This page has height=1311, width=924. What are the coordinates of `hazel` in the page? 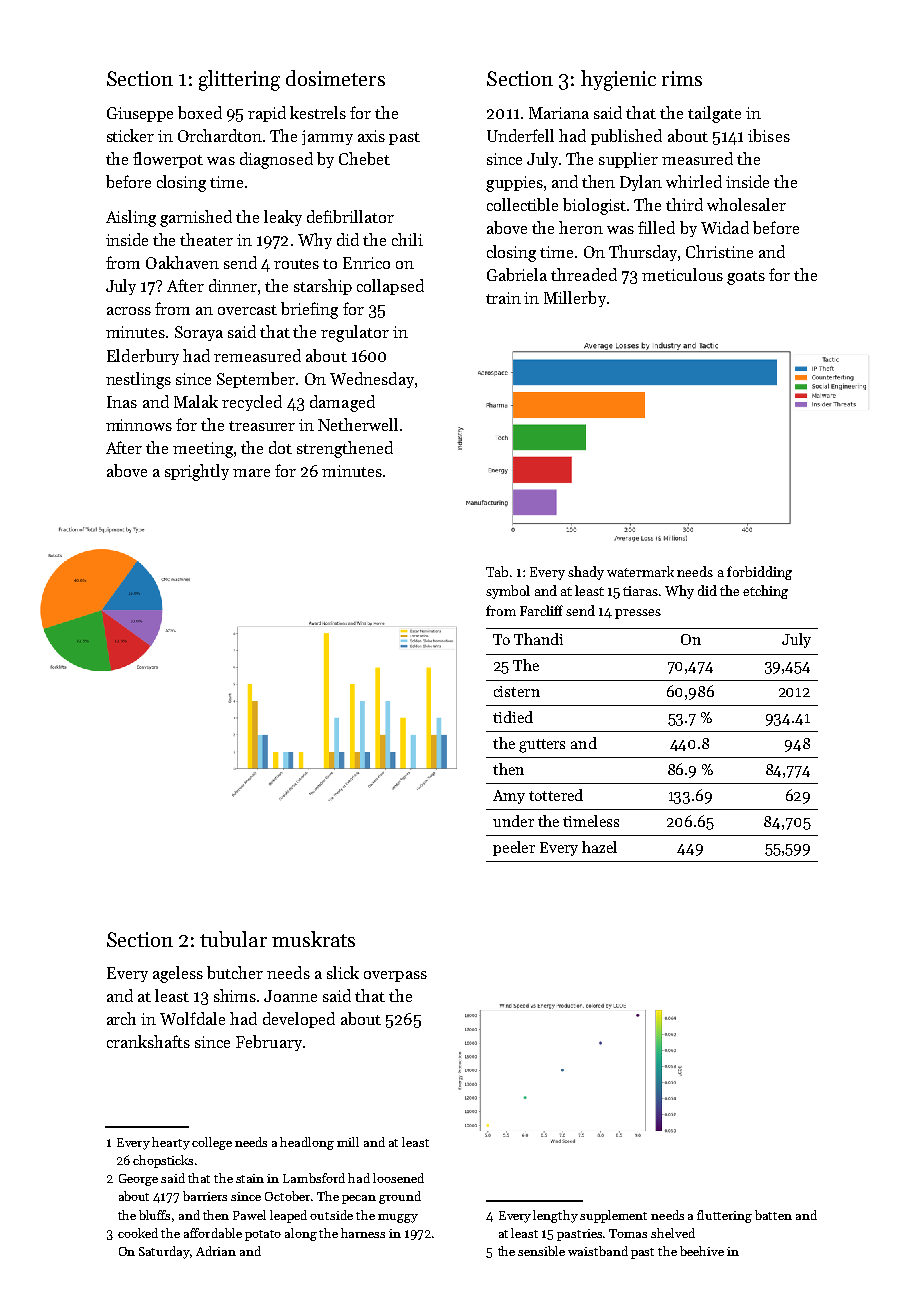 It's located at (599, 847).
